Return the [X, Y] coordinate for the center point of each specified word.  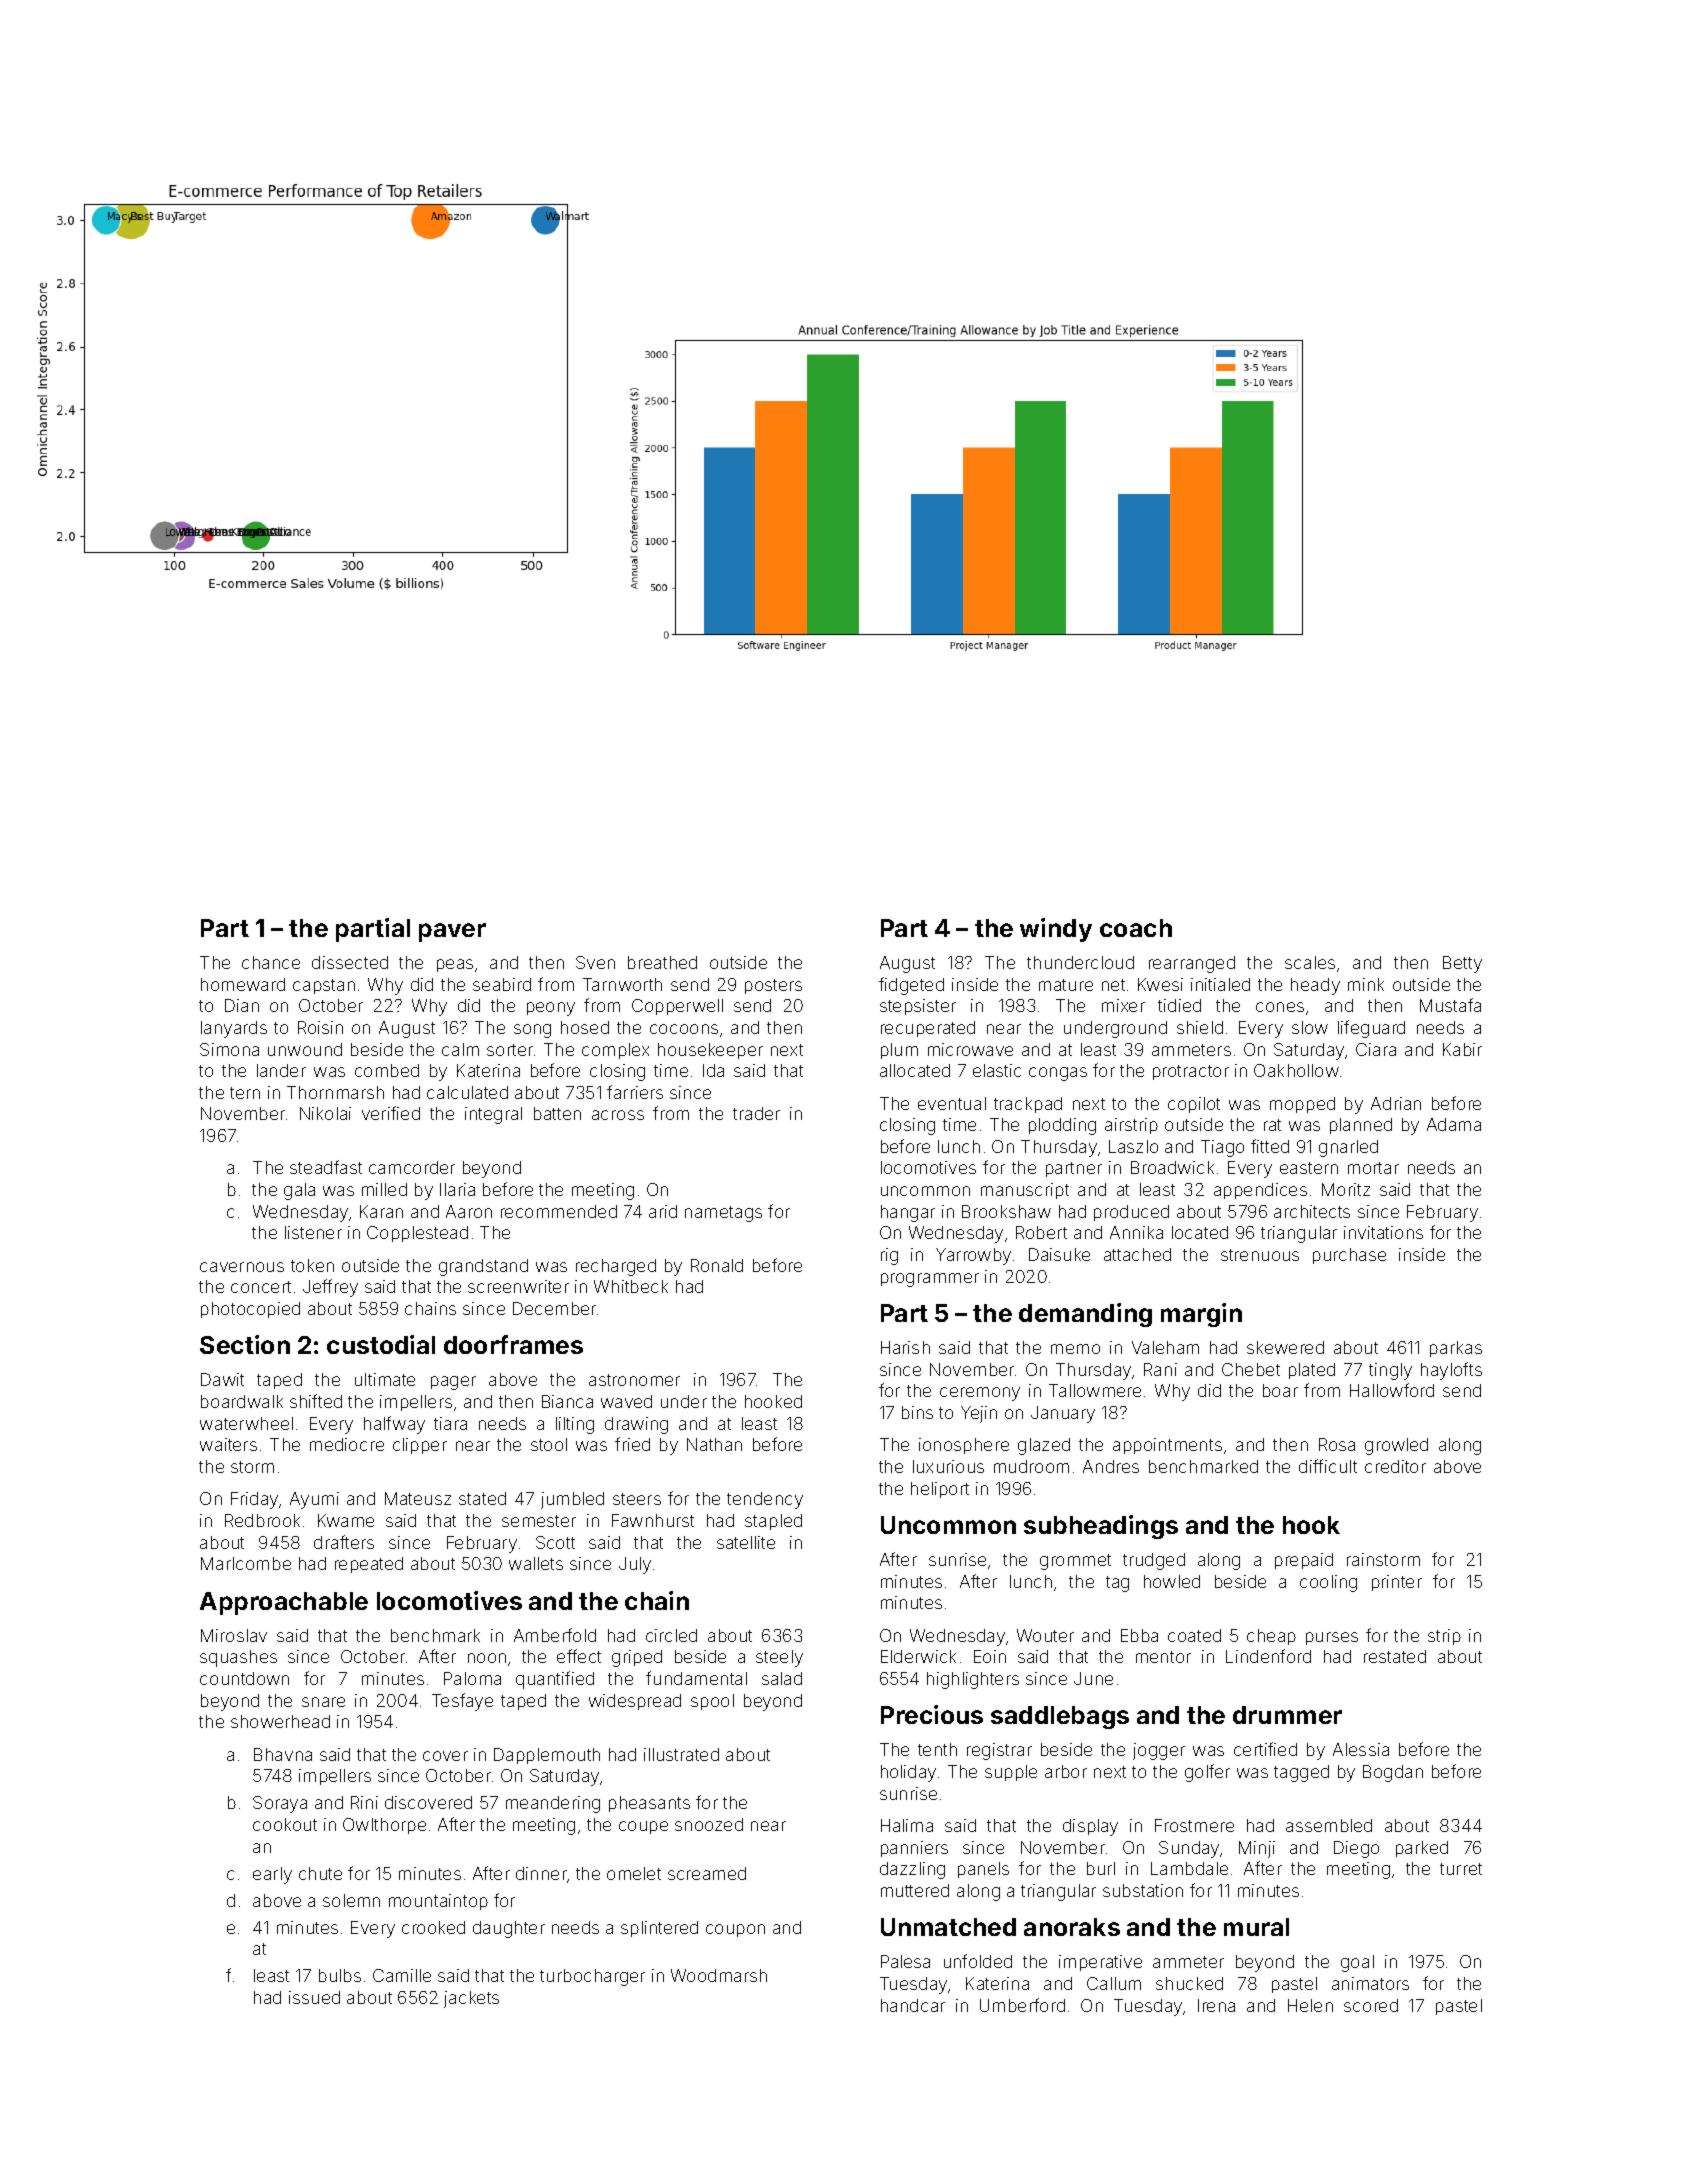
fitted [1270, 1146]
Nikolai [325, 1113]
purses [1332, 1638]
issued [314, 1997]
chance [271, 962]
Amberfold [555, 1635]
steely [779, 1658]
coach [1136, 928]
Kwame [346, 1520]
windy [1056, 930]
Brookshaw [1006, 1211]
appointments [1167, 1446]
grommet [1075, 1562]
